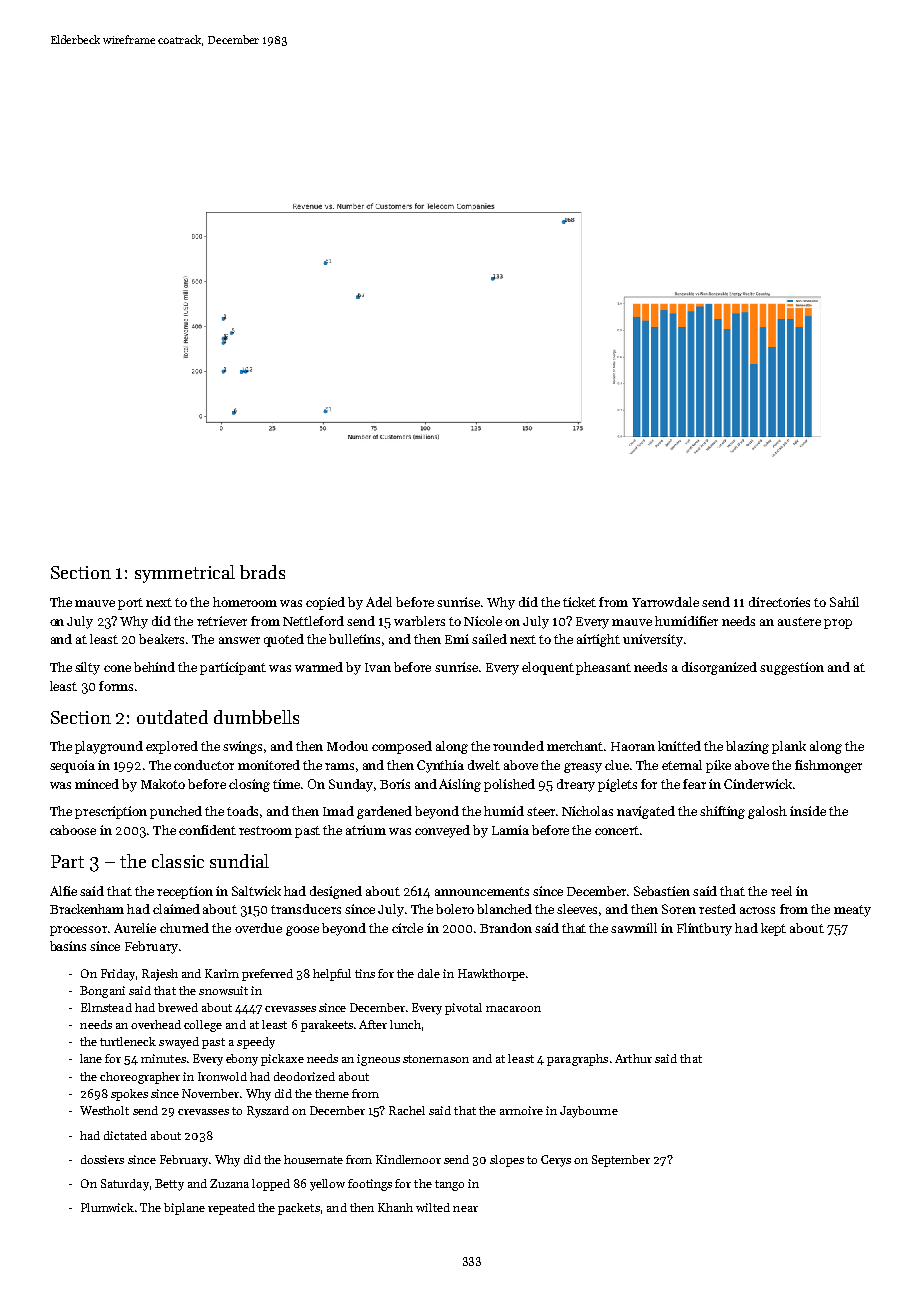 Image resolution: width=924 pixels, height=1314 pixels. What do you see at coordinates (773, 929) in the screenshot?
I see `kept` at bounding box center [773, 929].
